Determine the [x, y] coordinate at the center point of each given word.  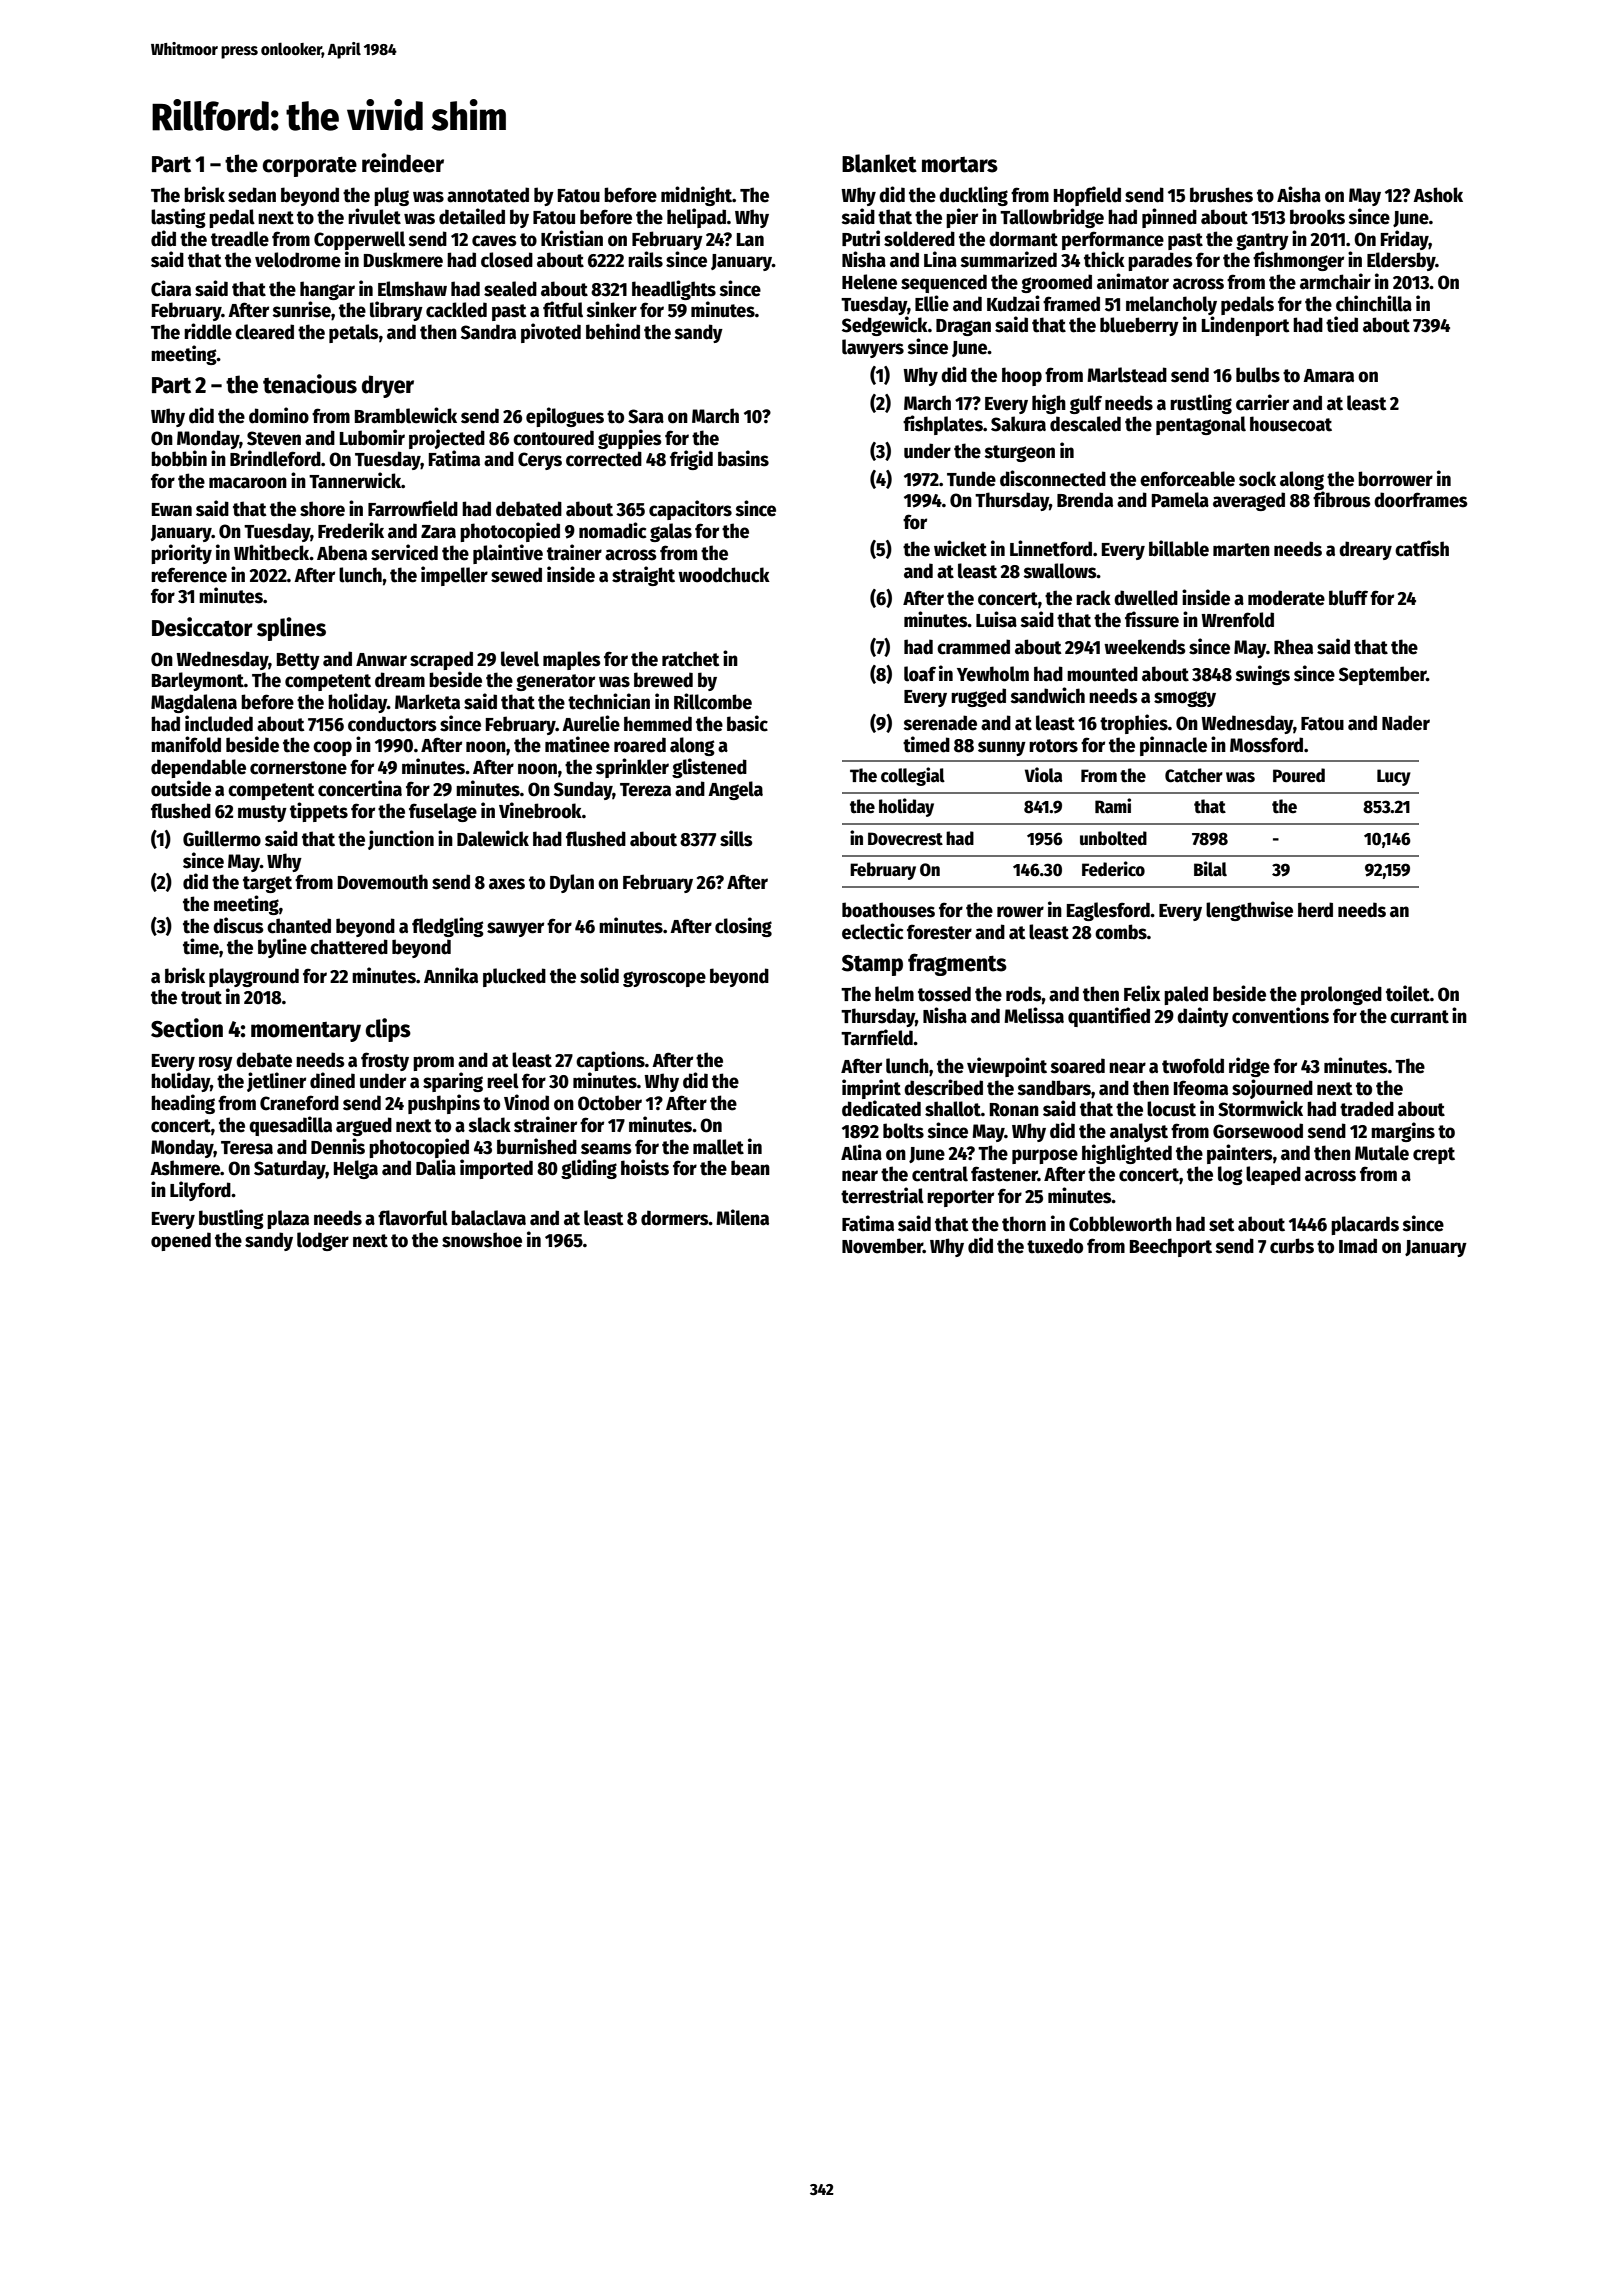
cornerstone [298, 768]
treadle [240, 239]
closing [743, 927]
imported [496, 1169]
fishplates [943, 425]
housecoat [1291, 424]
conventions [1280, 1015]
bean [750, 1168]
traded [1367, 1109]
